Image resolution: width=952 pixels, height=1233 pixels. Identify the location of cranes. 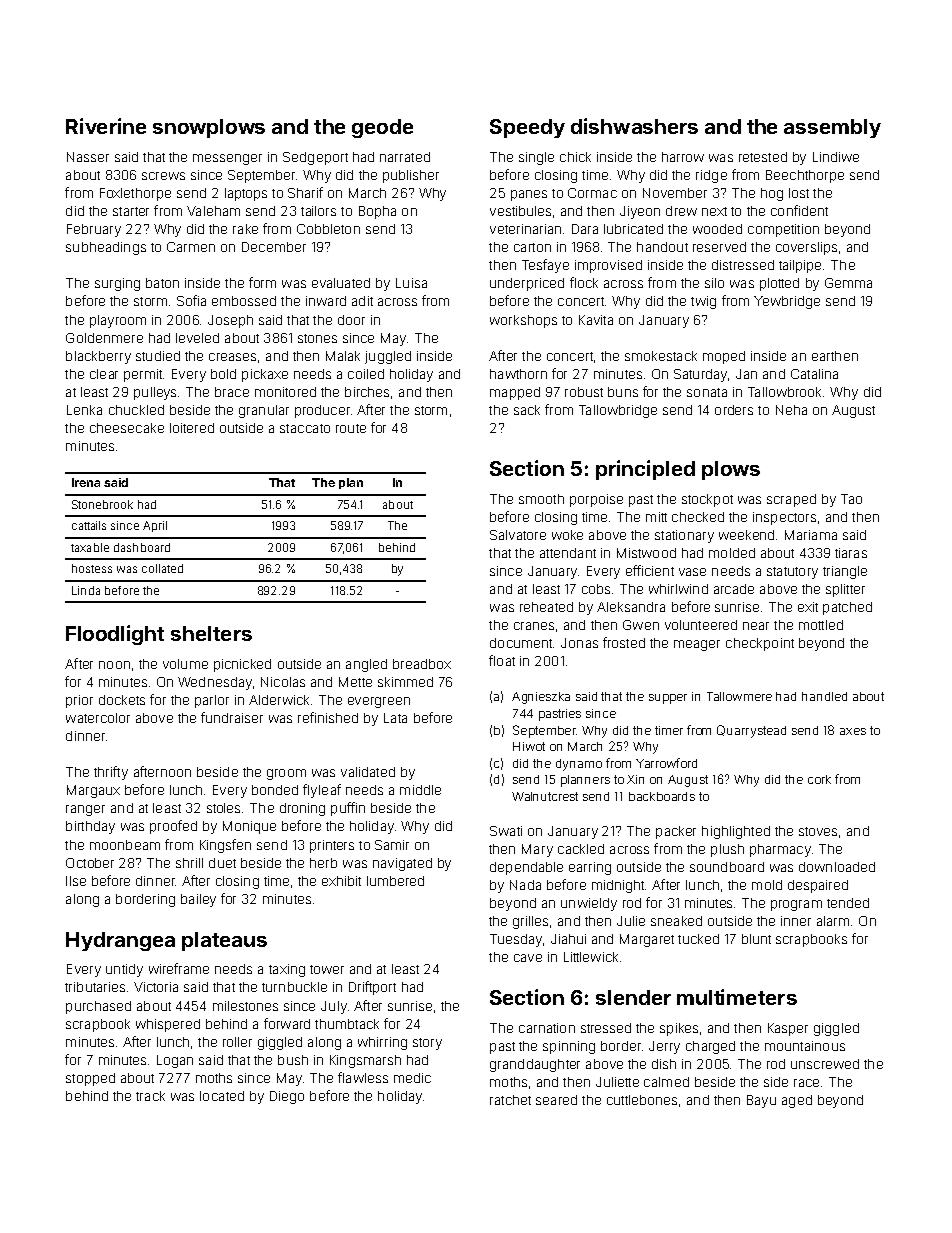
(534, 626).
